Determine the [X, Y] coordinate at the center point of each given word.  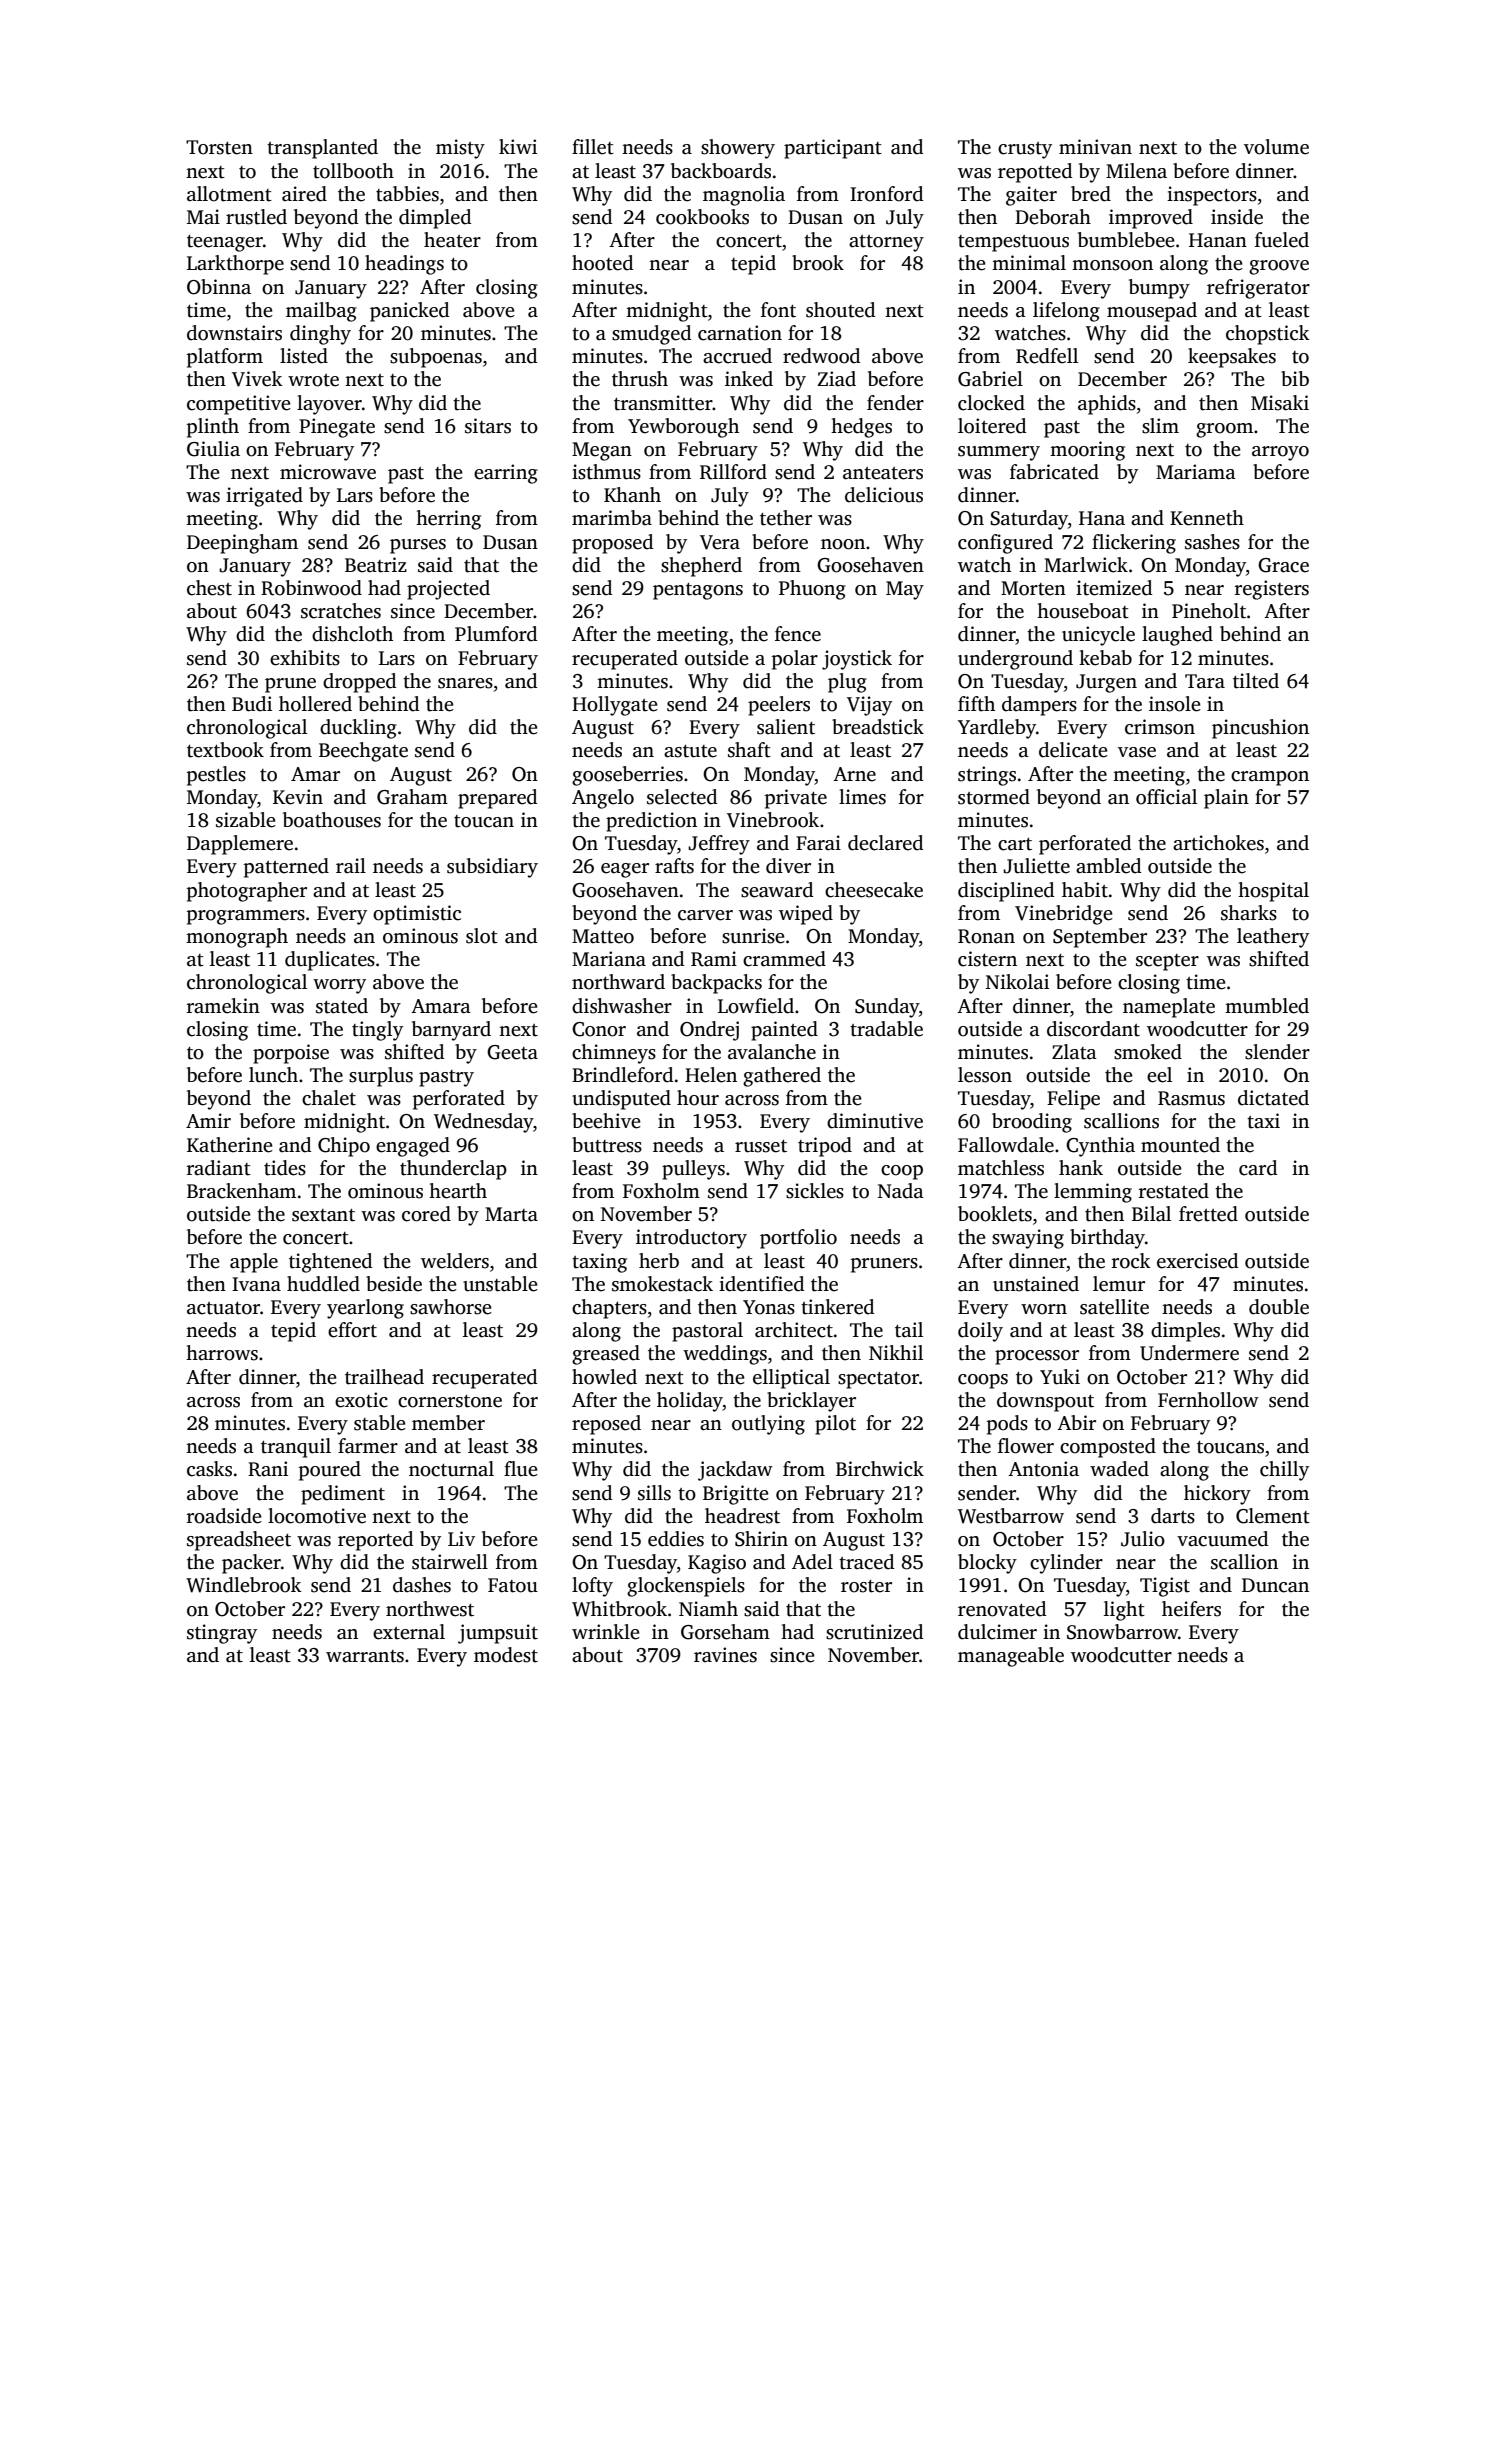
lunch [273, 1075]
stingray [222, 1634]
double [1279, 1307]
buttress [607, 1145]
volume [1276, 147]
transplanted [322, 149]
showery [738, 149]
